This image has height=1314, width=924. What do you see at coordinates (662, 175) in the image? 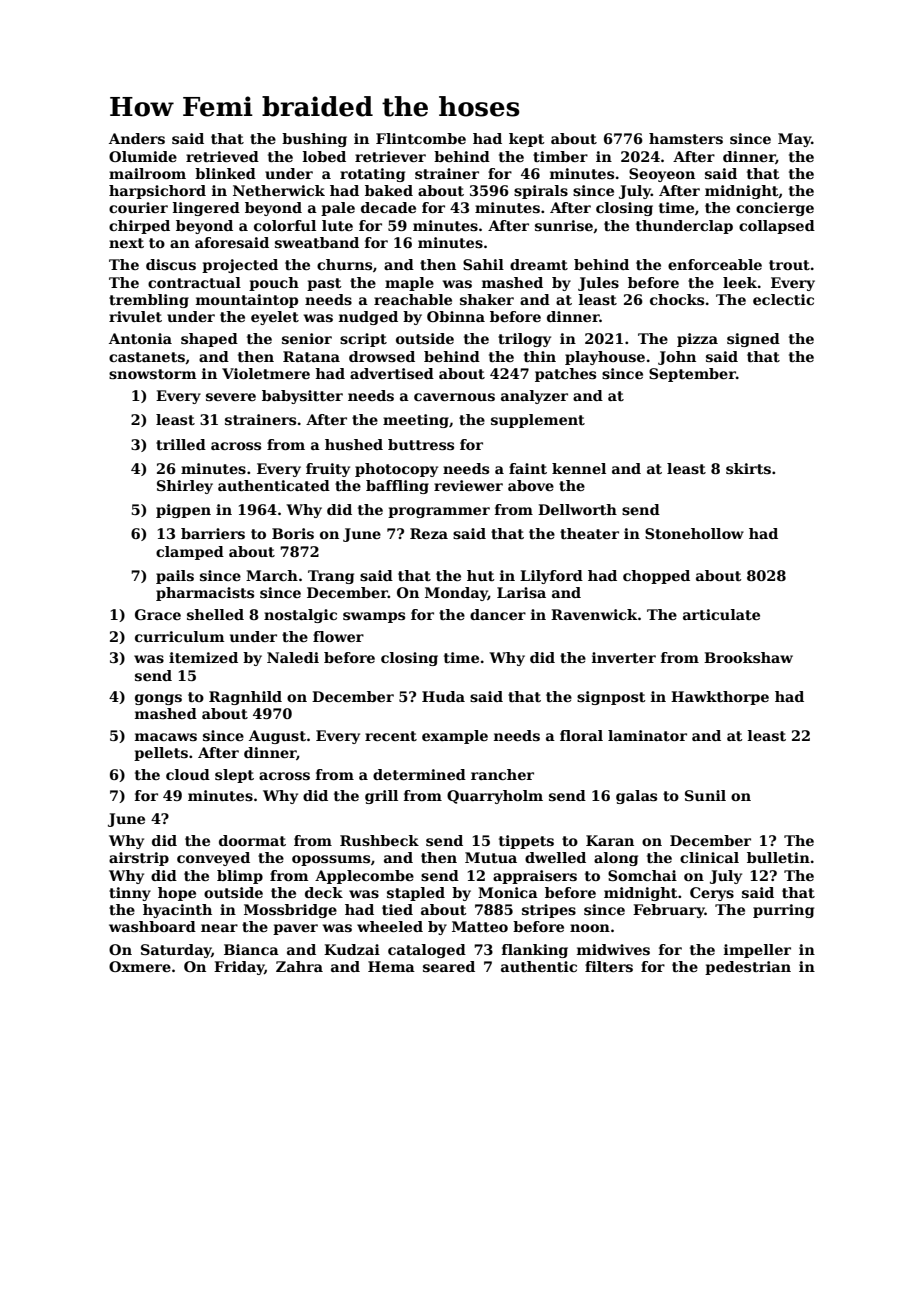
I see `Seoyeon` at bounding box center [662, 175].
